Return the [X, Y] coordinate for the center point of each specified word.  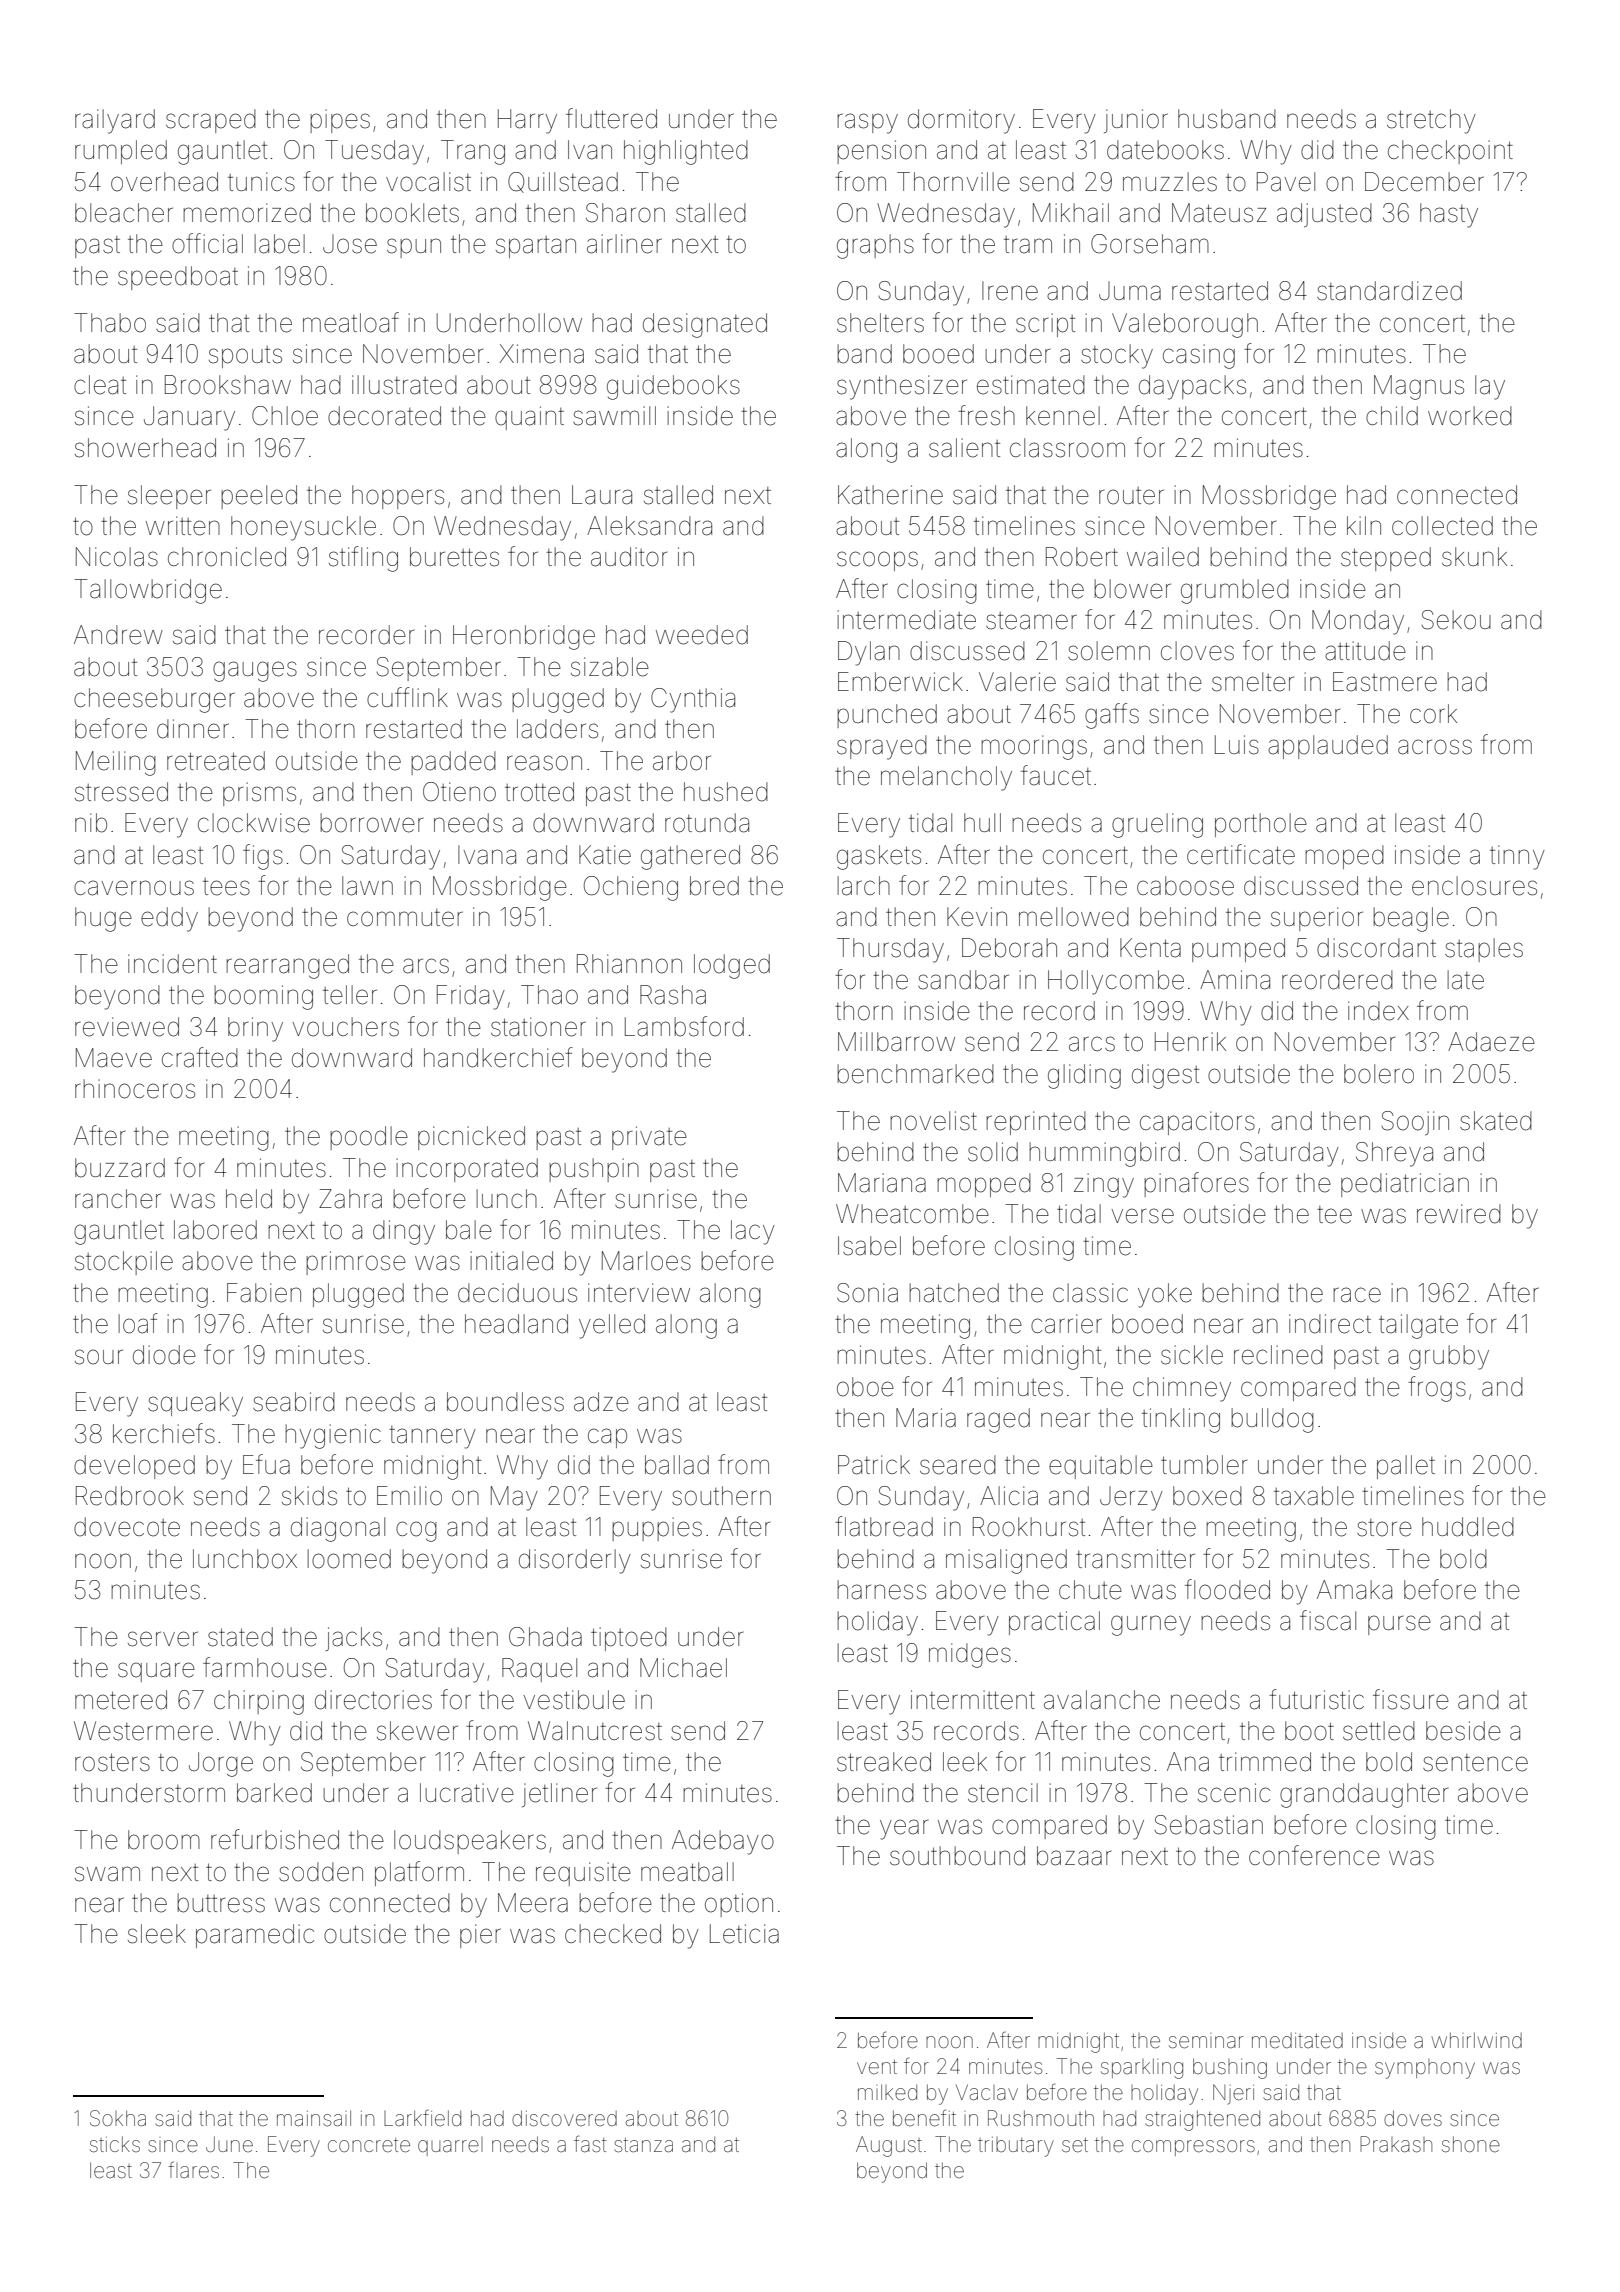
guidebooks [673, 387]
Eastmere [1385, 682]
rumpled [121, 152]
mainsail [314, 2118]
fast [590, 2143]
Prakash [1396, 2144]
